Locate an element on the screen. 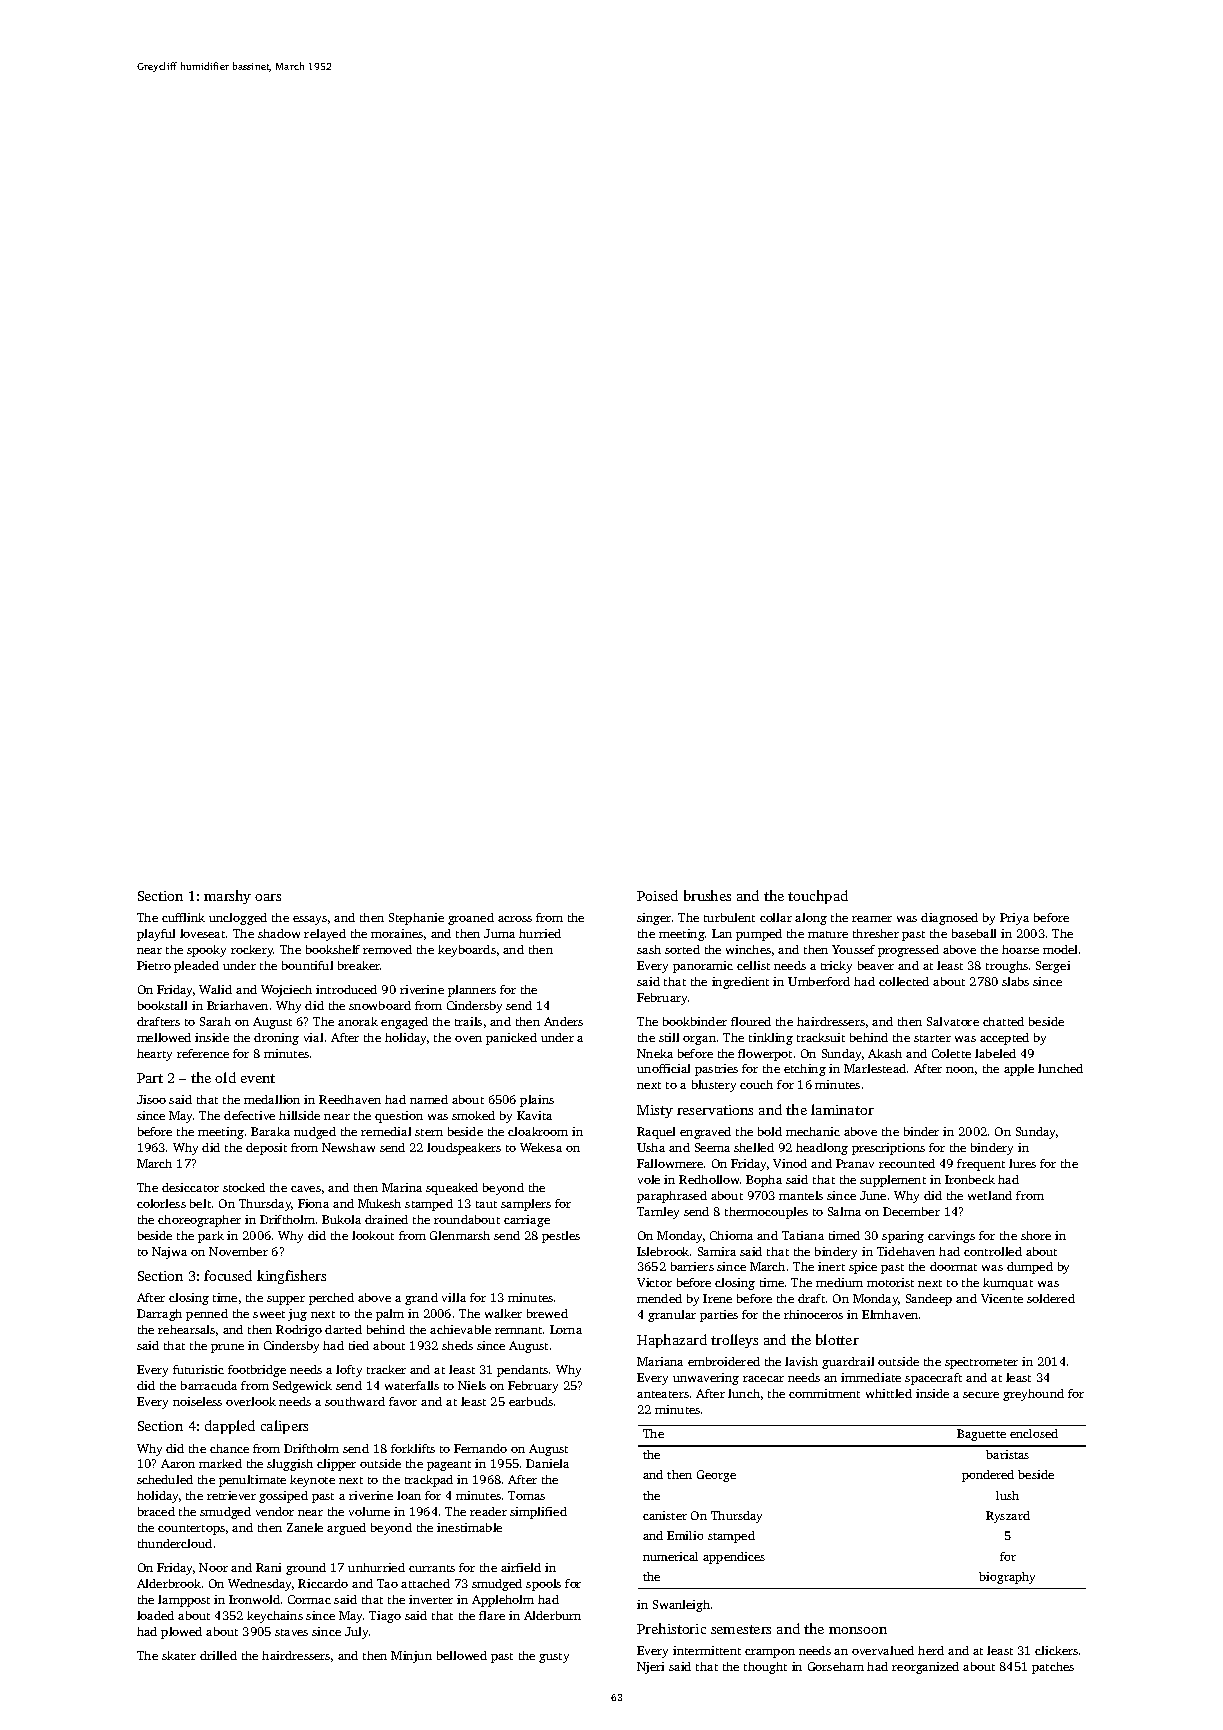  colorless is located at coordinates (161, 1203).
